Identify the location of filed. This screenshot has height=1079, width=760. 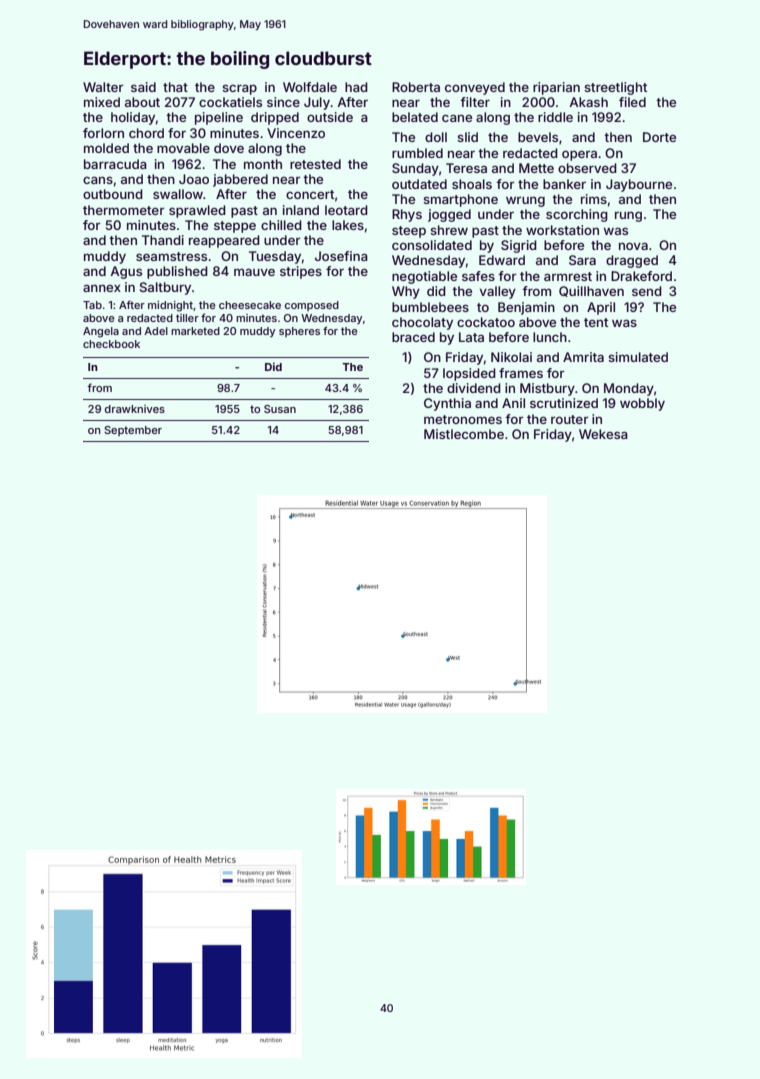
(632, 102).
